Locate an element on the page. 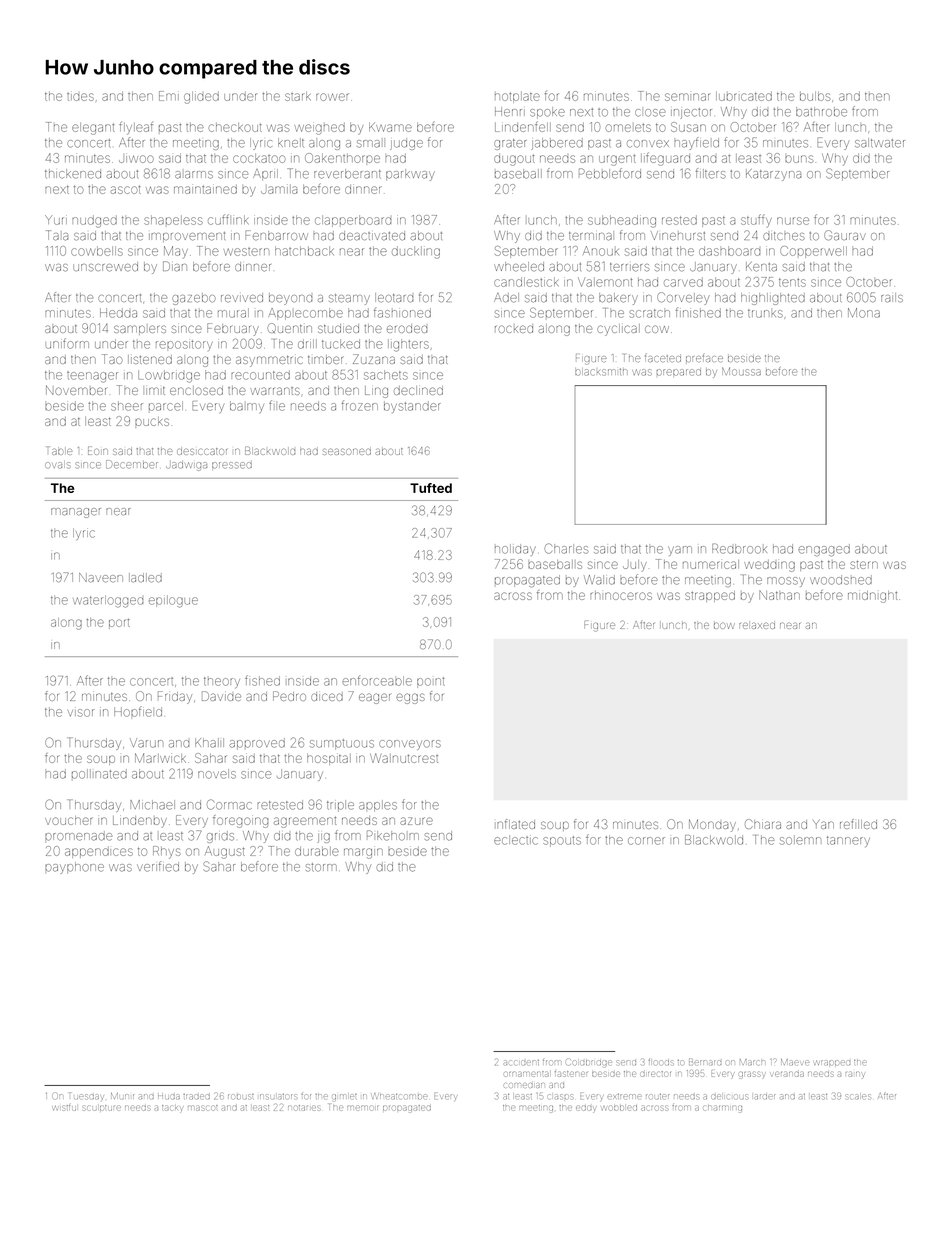 The width and height of the document is (952, 1233). Friday is located at coordinates (175, 697).
